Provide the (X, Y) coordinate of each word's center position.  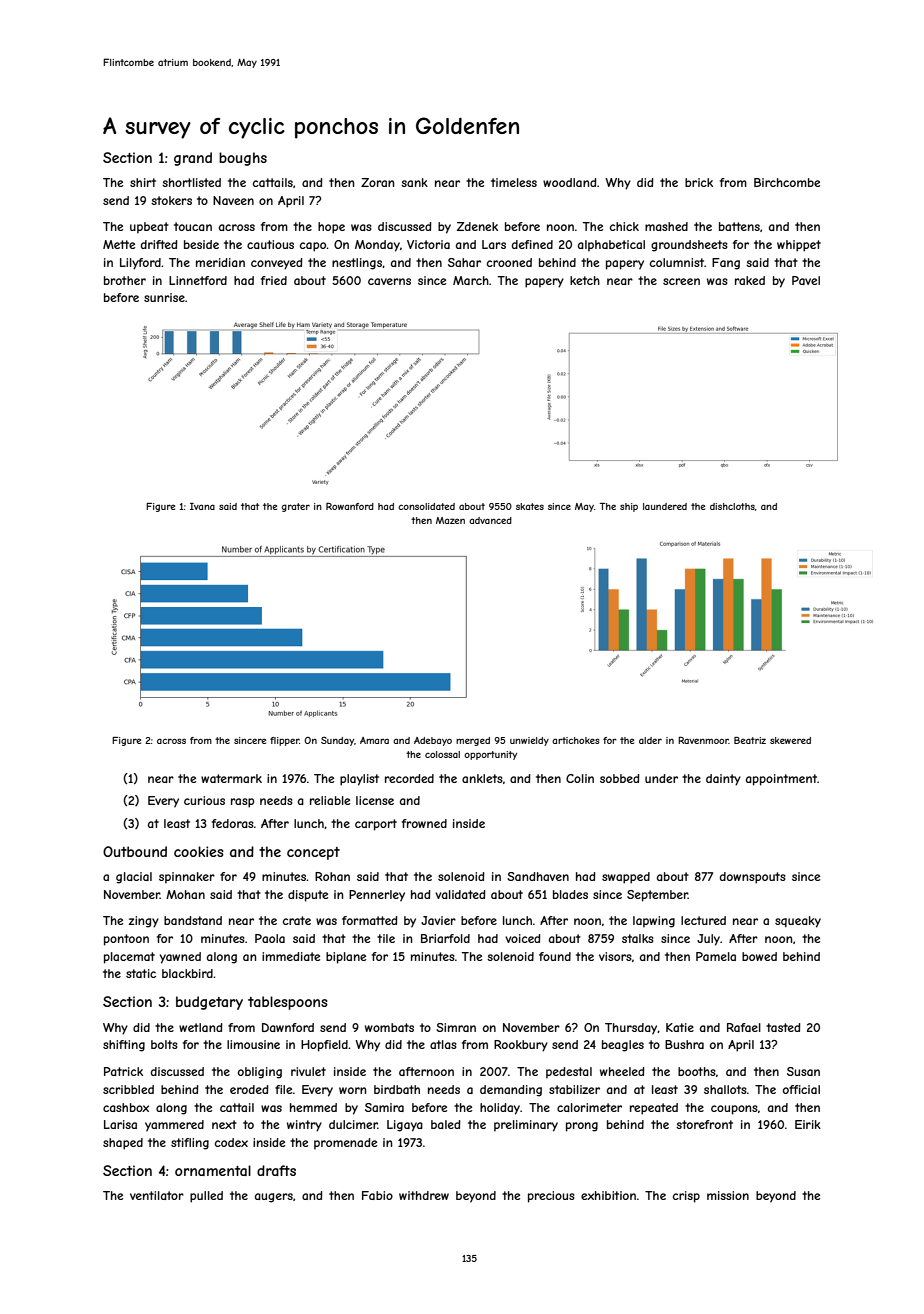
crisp (686, 1197)
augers (274, 1198)
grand (193, 159)
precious (551, 1197)
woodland (570, 182)
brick (699, 182)
